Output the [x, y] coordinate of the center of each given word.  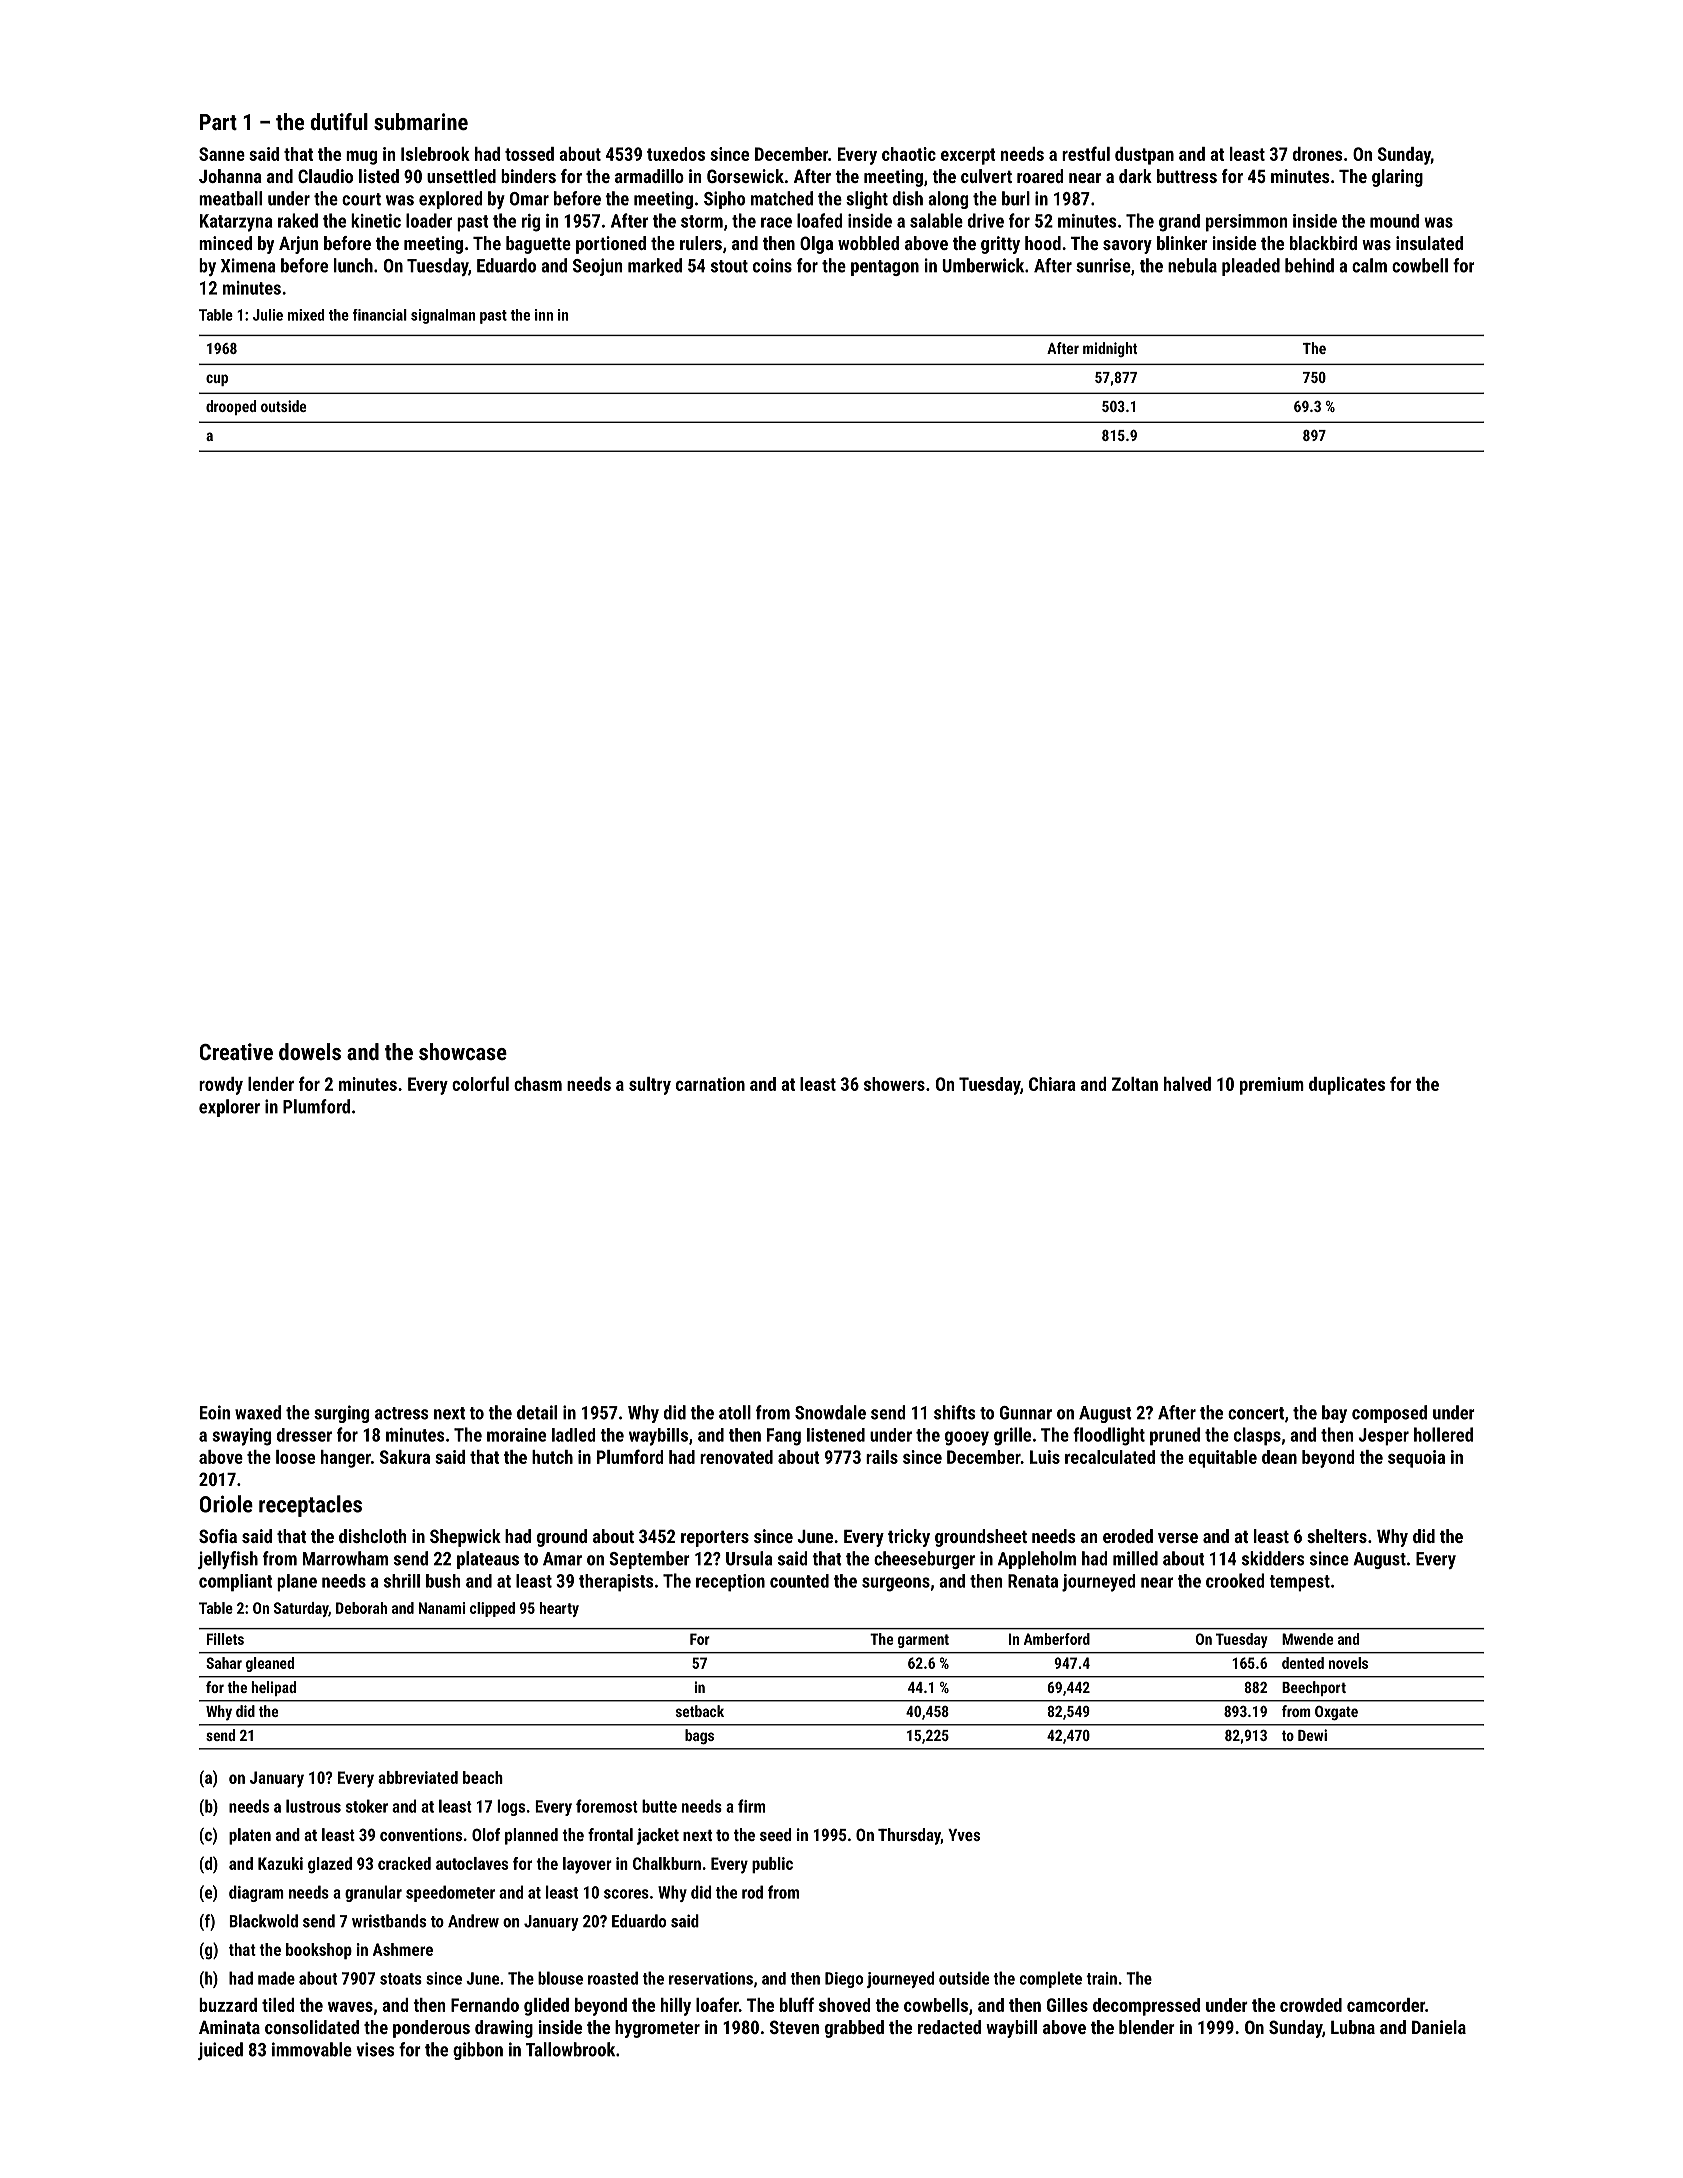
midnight [1110, 349]
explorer [229, 1108]
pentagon [885, 268]
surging [341, 1414]
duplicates [1347, 1086]
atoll [735, 1412]
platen [250, 1836]
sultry [650, 1086]
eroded [1128, 1536]
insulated [1429, 243]
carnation [710, 1084]
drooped [231, 407]
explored [450, 200]
